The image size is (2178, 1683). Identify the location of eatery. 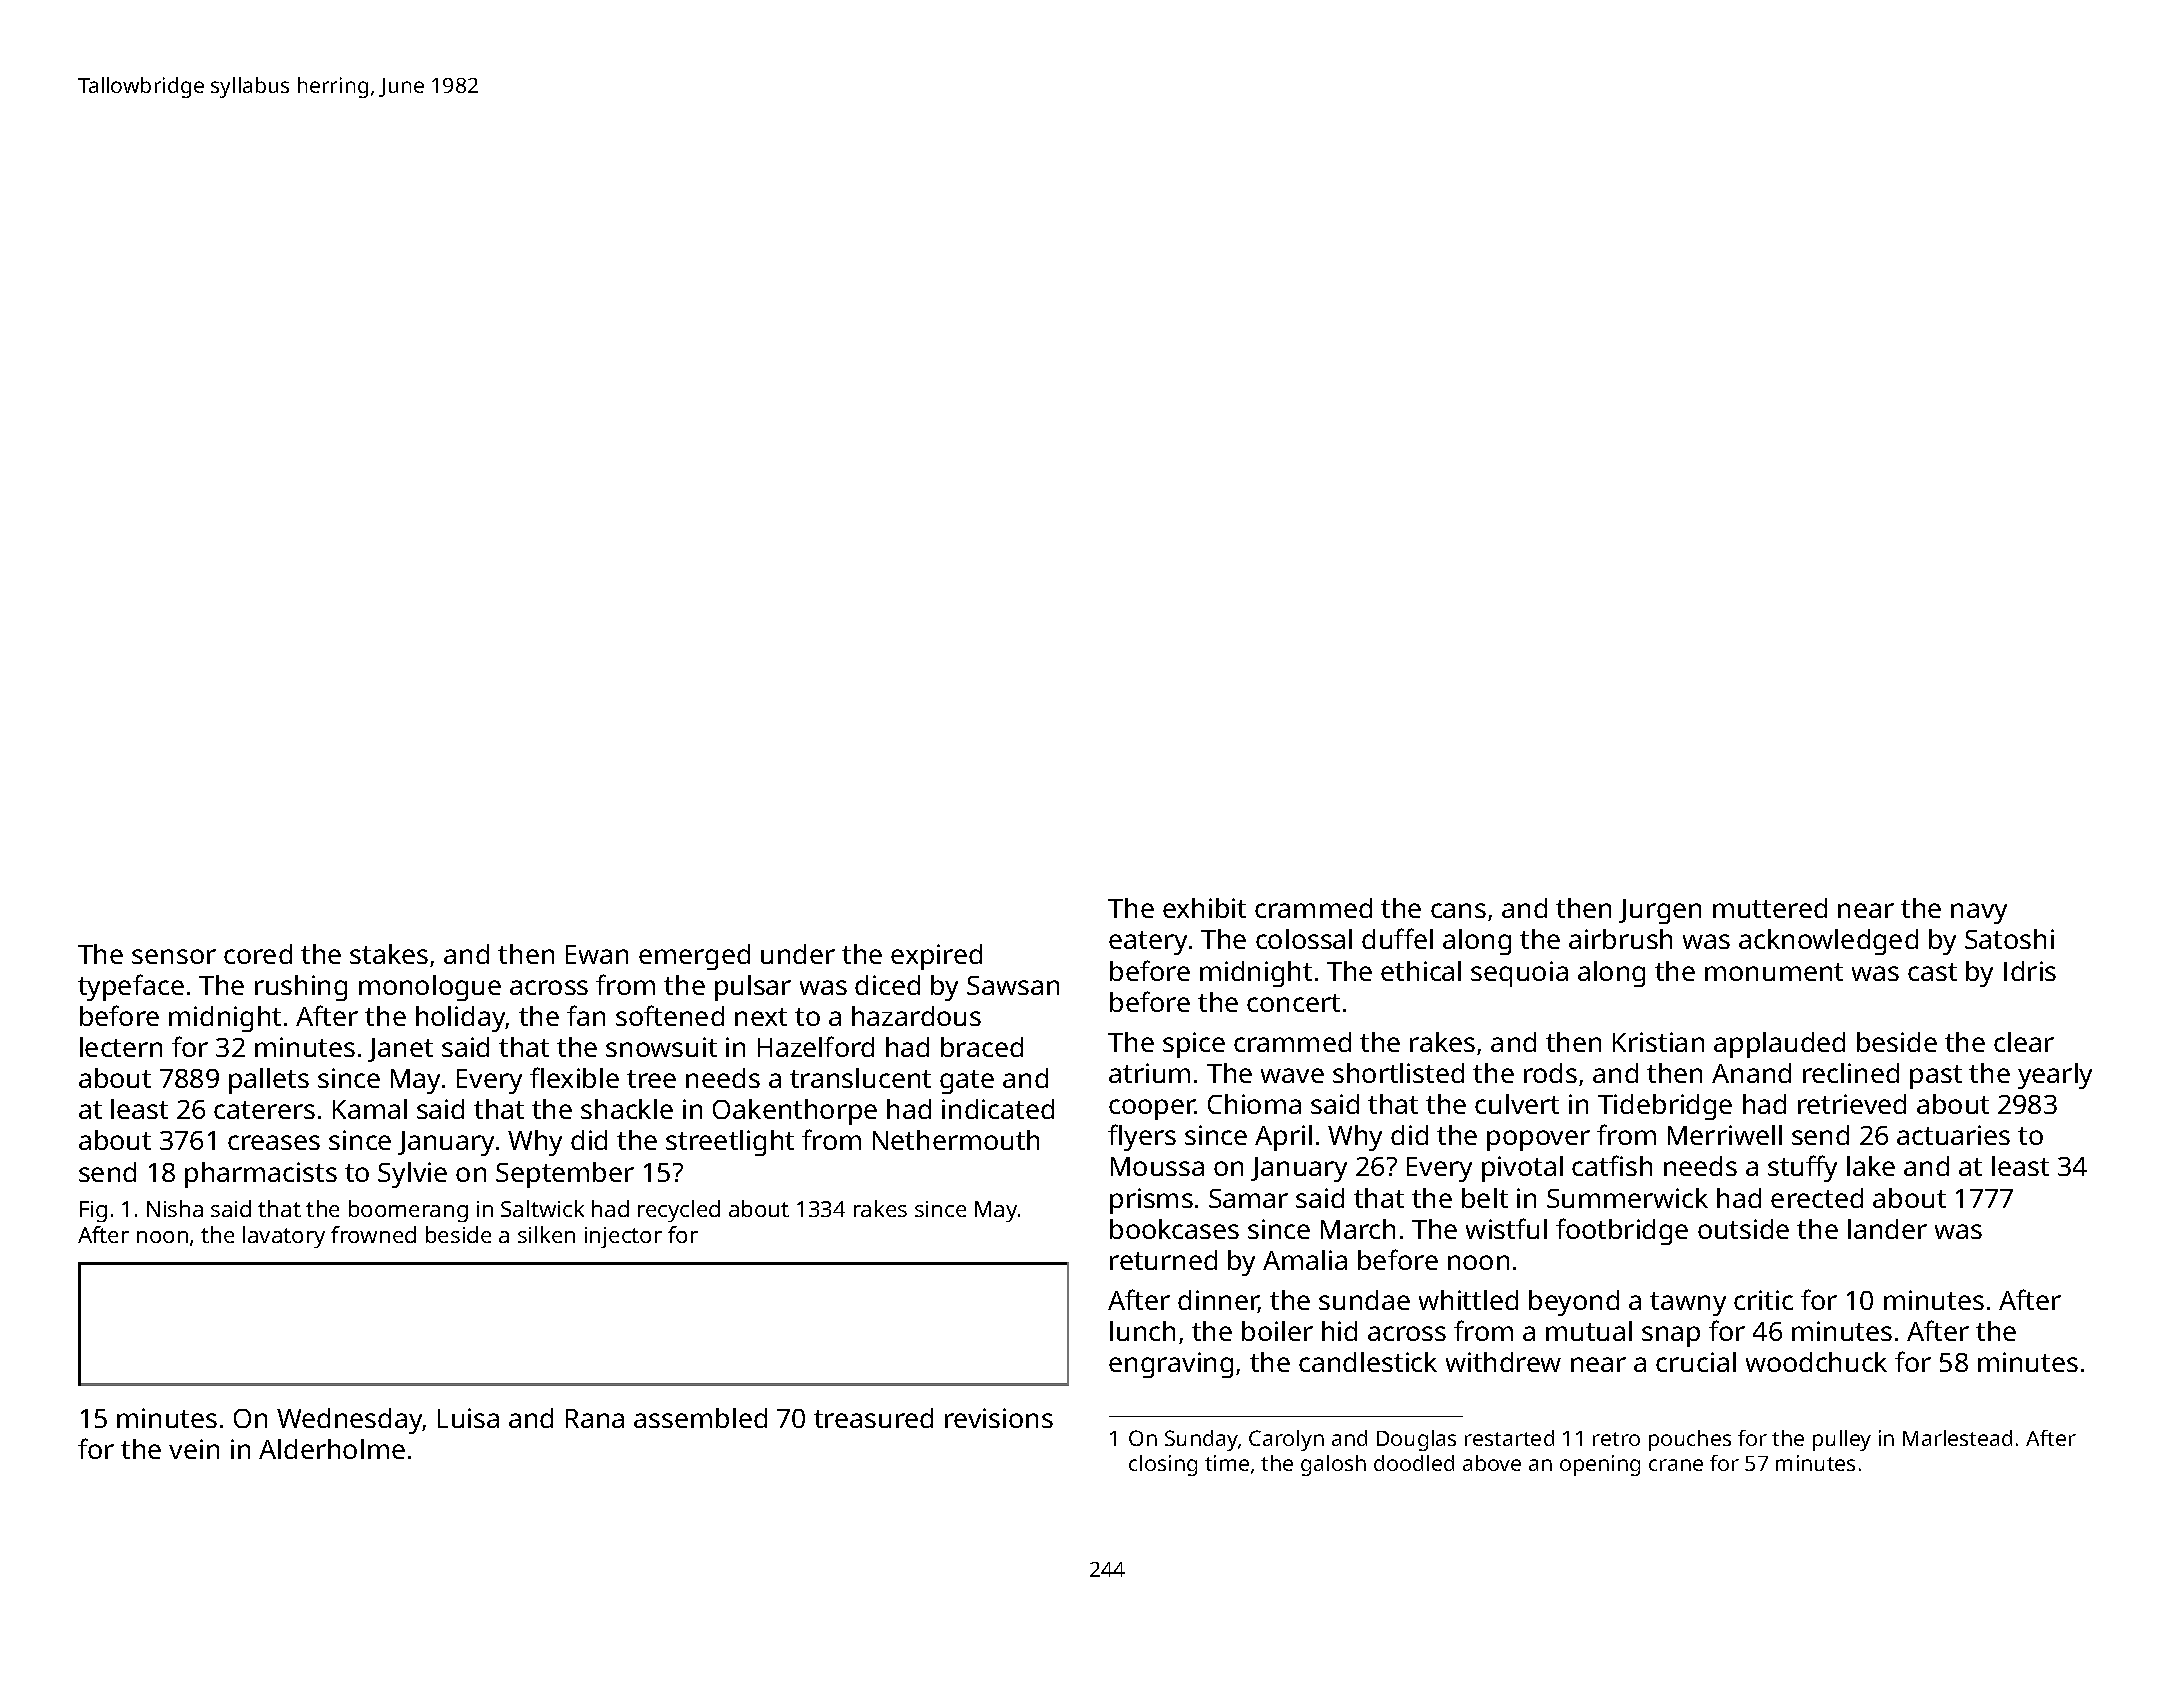
(1148, 943).
